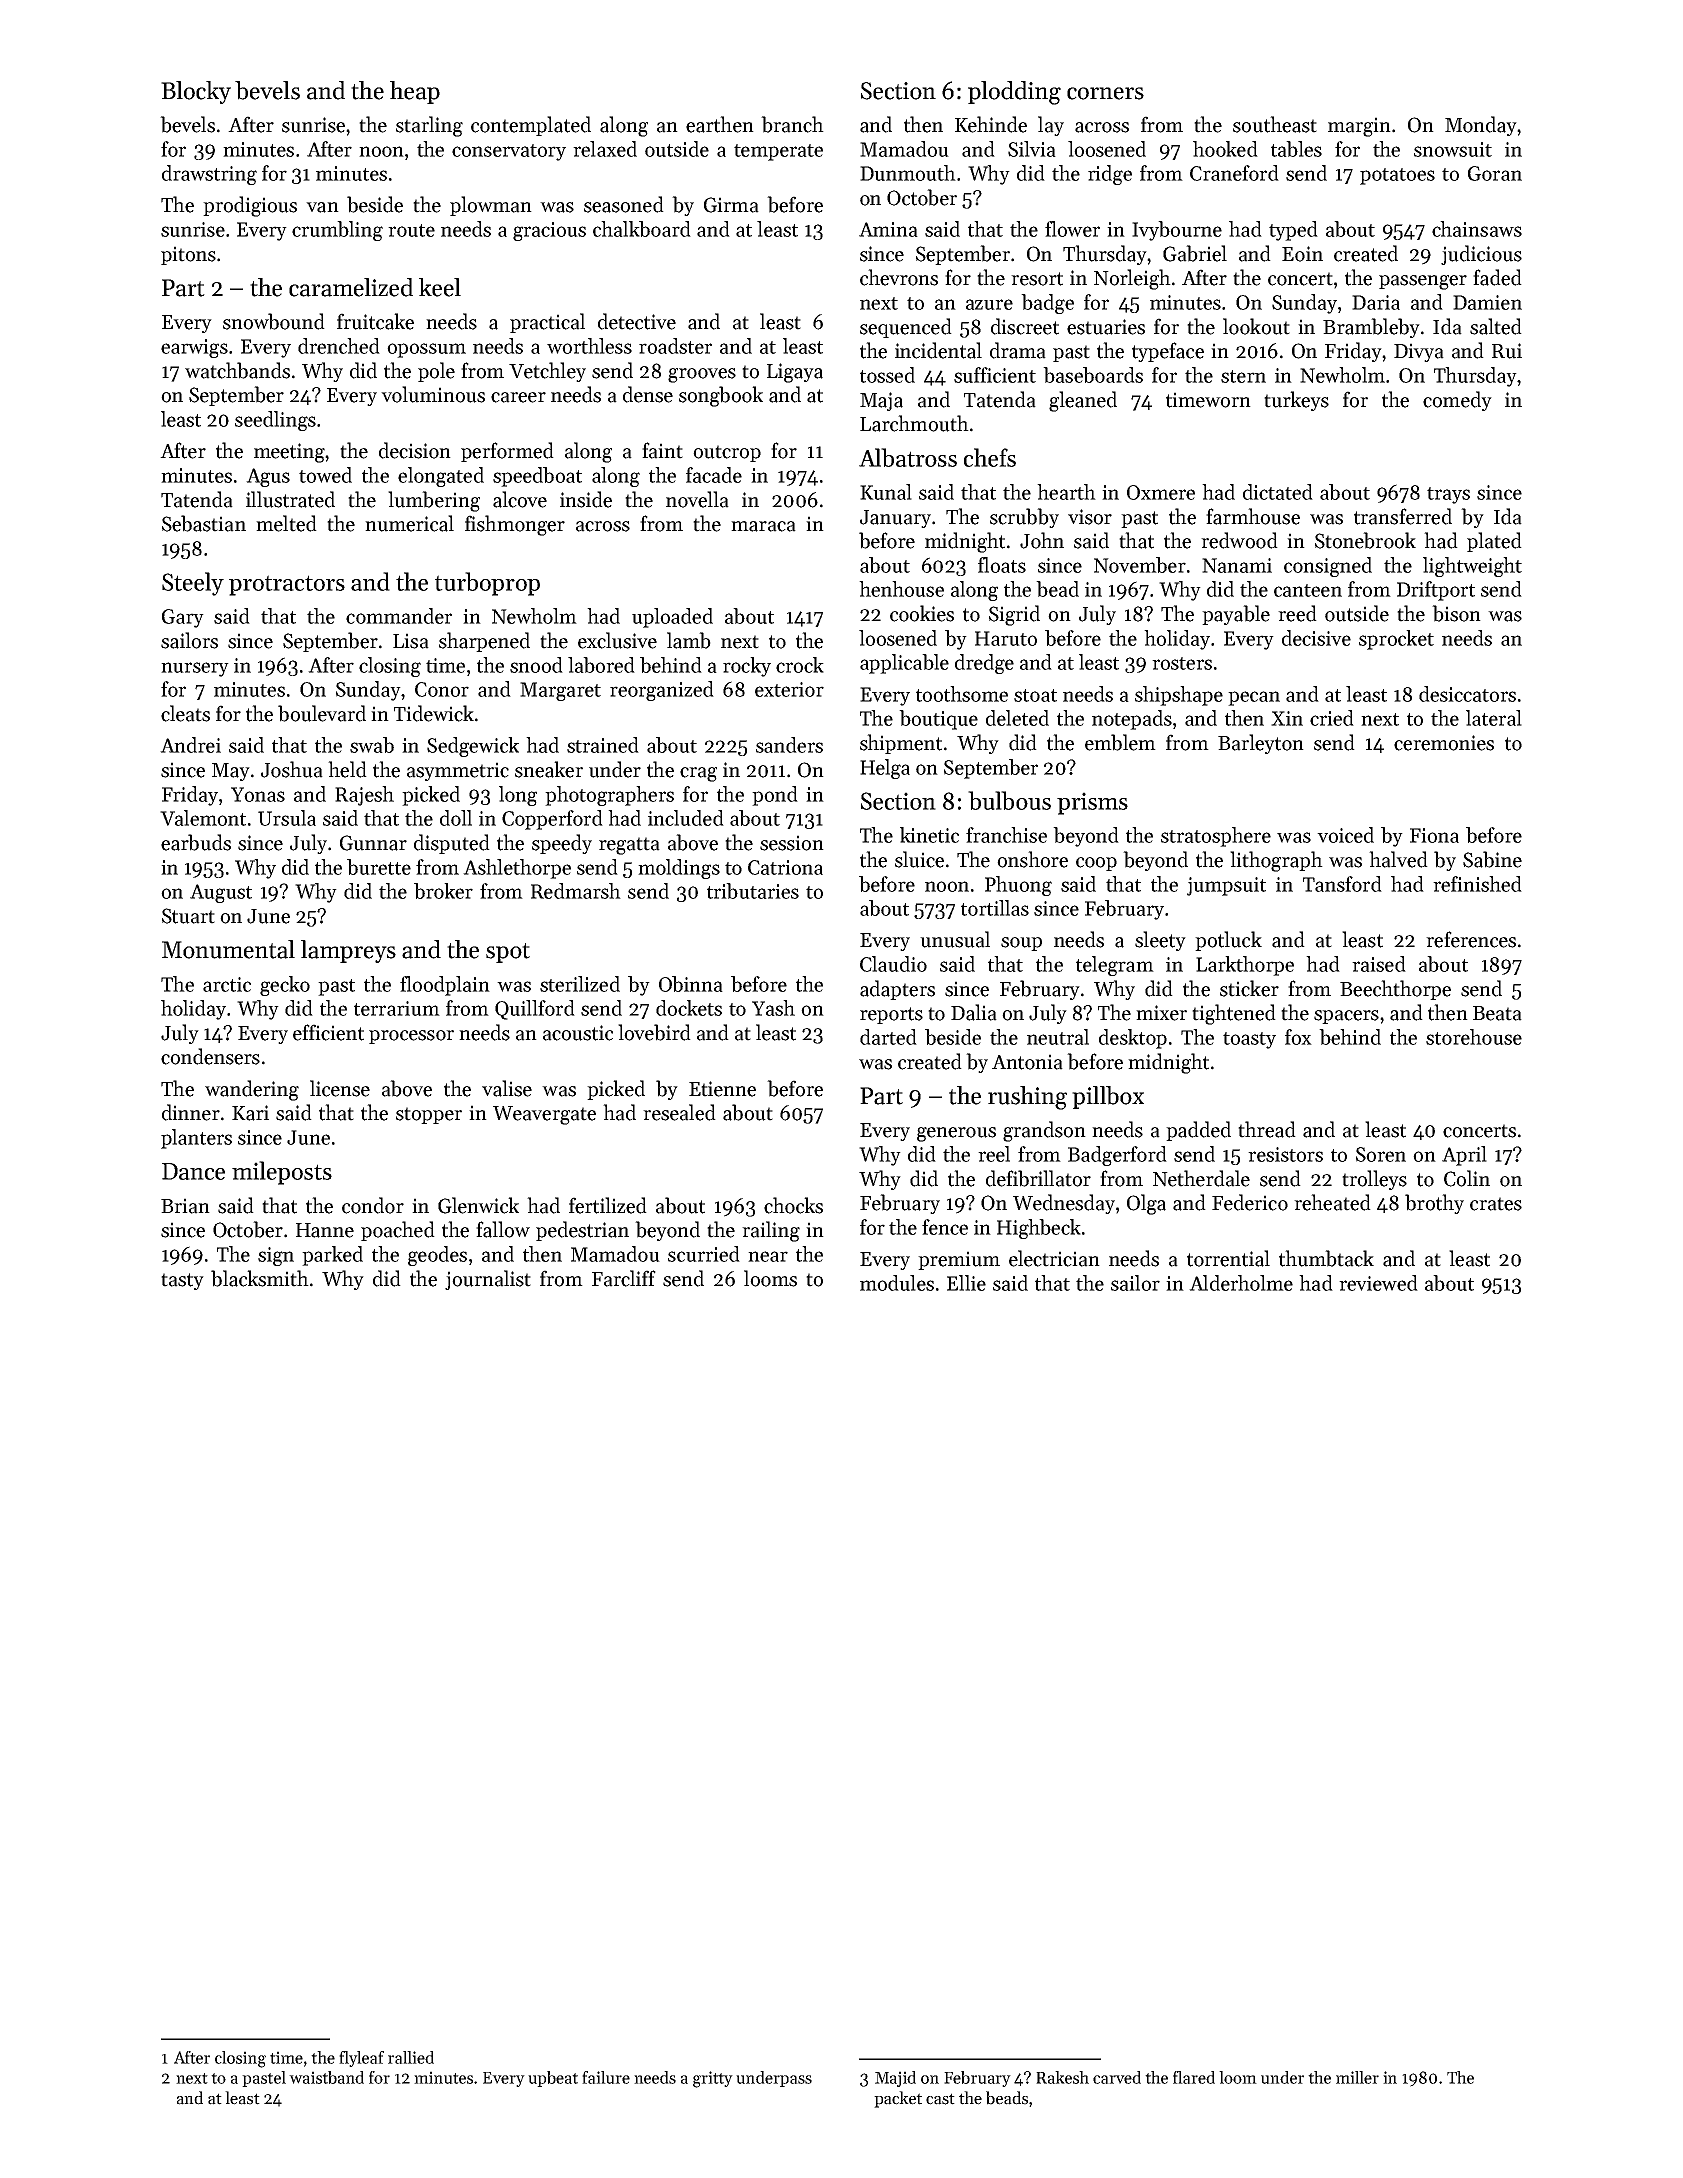 The image size is (1683, 2178). Describe the element at coordinates (1296, 149) in the image. I see `tables` at that location.
